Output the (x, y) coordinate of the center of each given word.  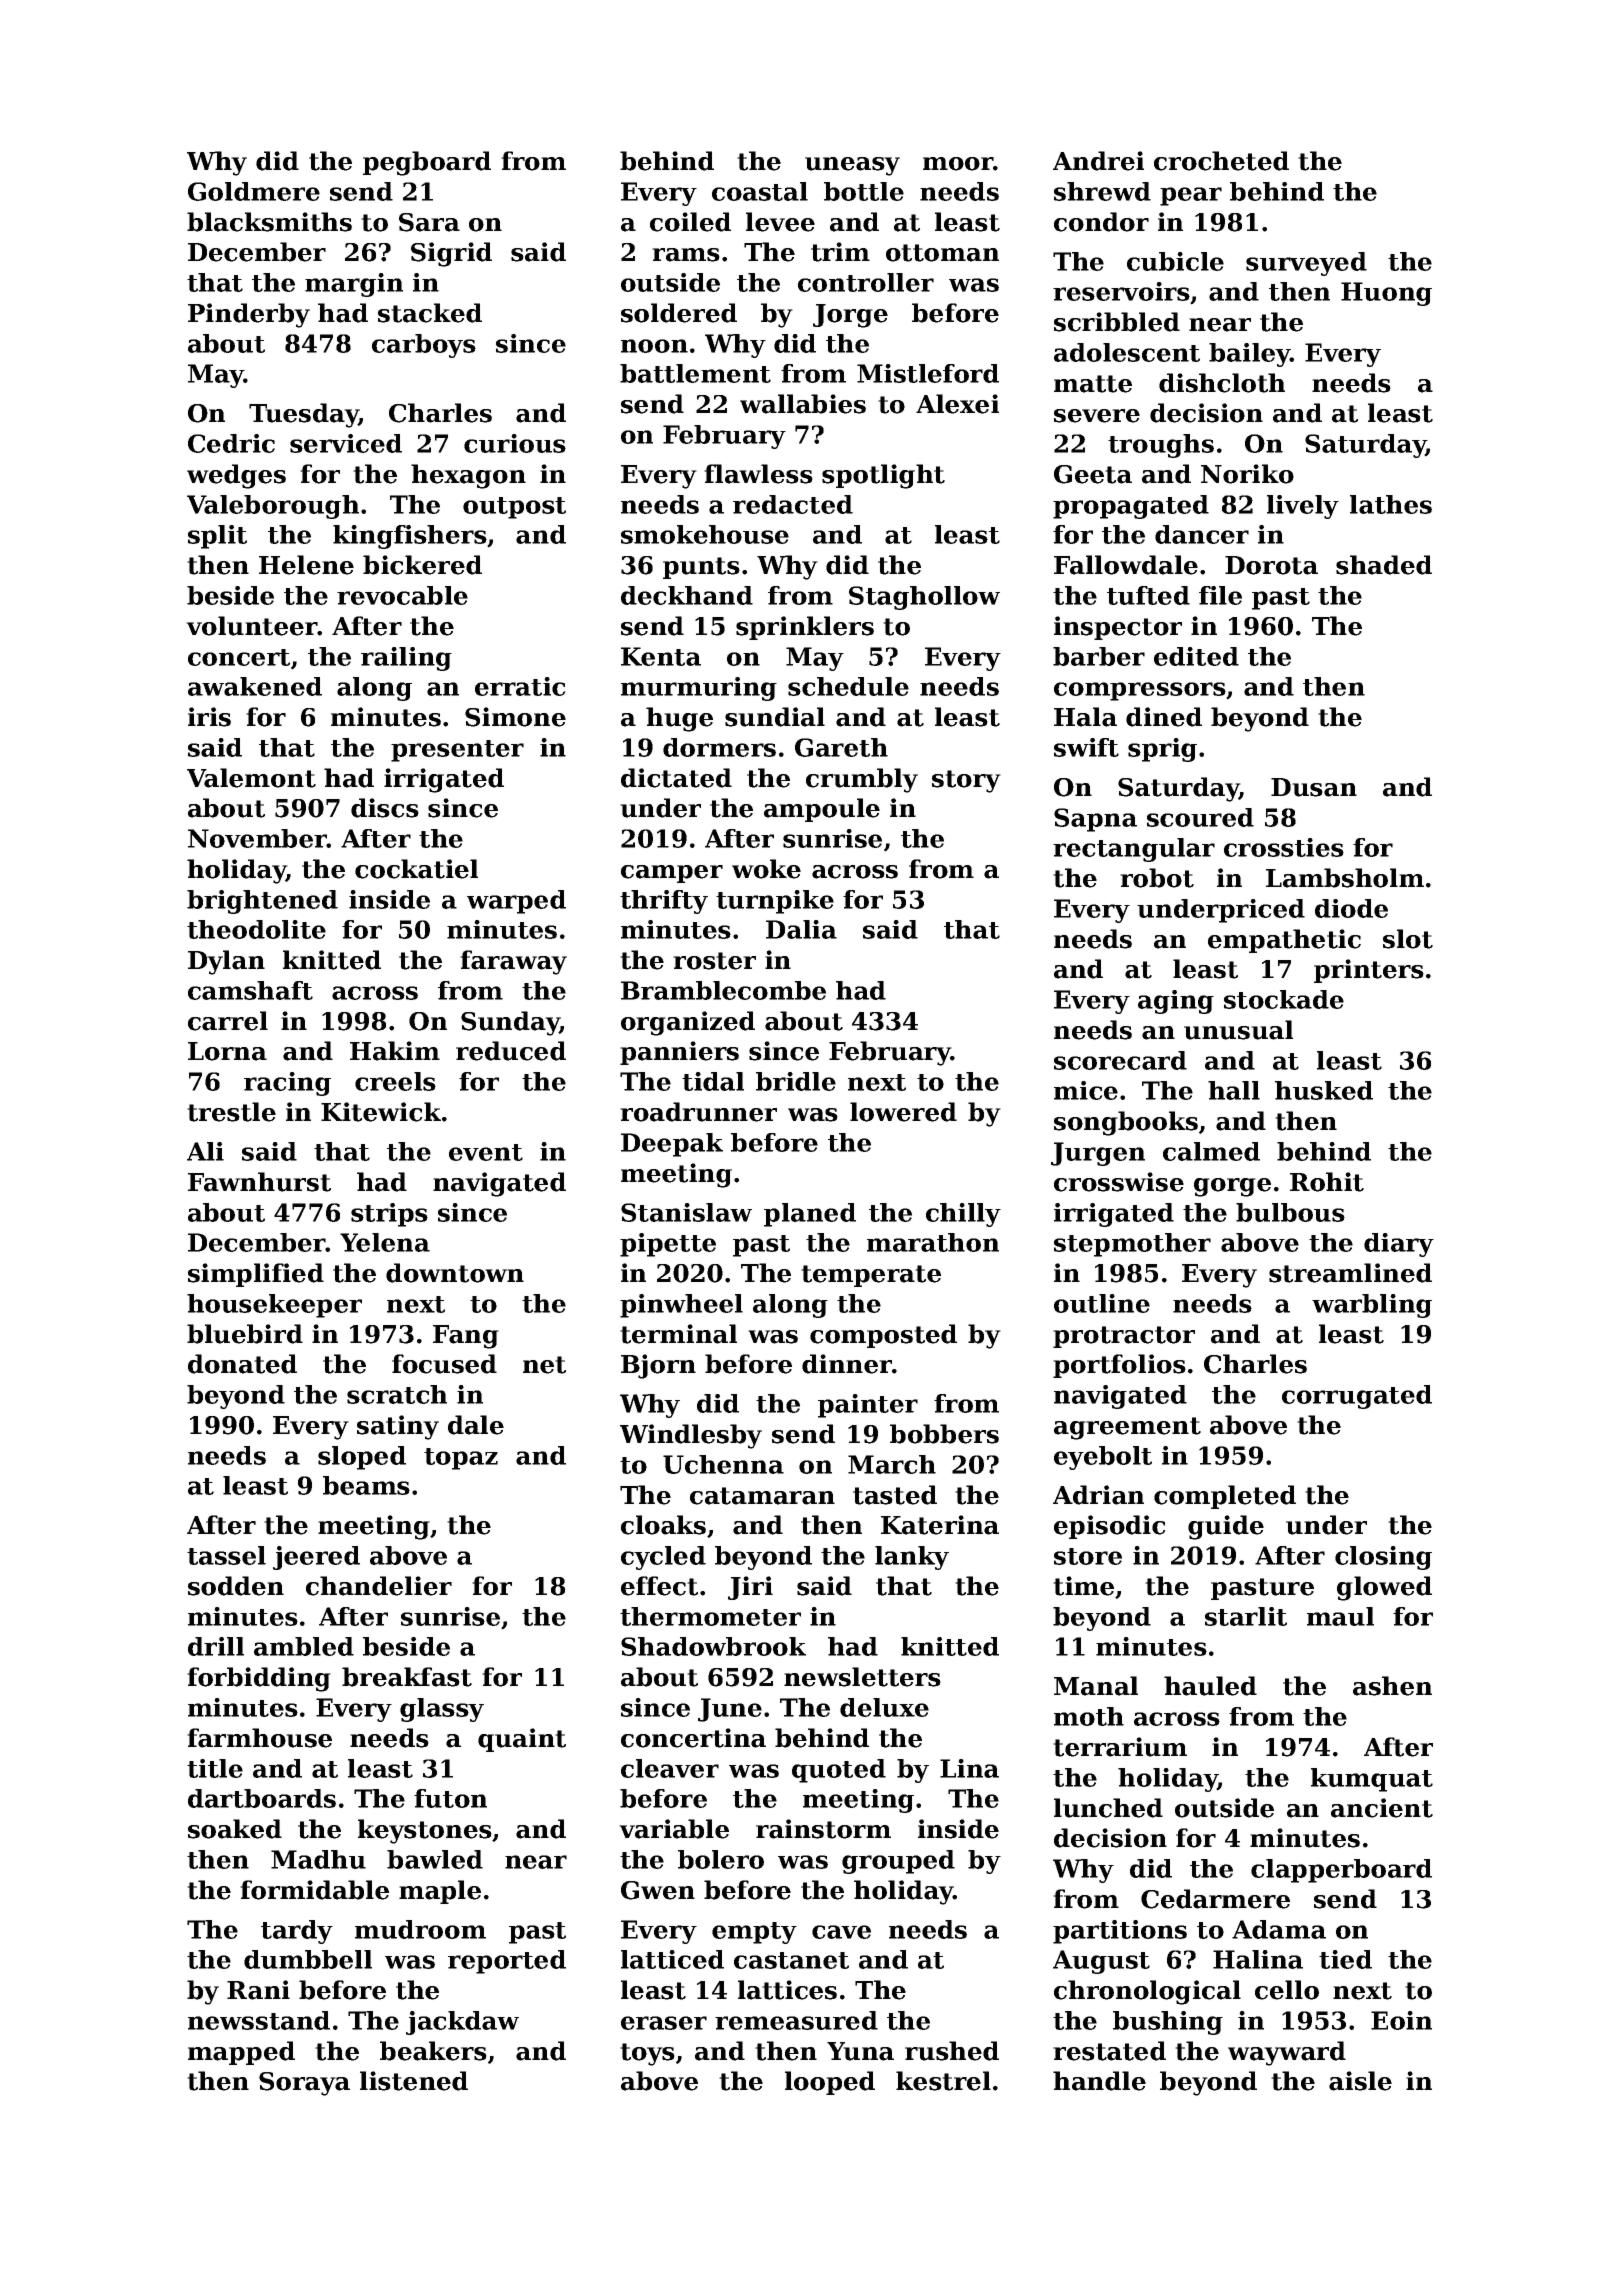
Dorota (1271, 565)
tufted (1148, 595)
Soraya (304, 2084)
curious (515, 443)
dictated (676, 778)
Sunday (510, 1023)
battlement (695, 373)
